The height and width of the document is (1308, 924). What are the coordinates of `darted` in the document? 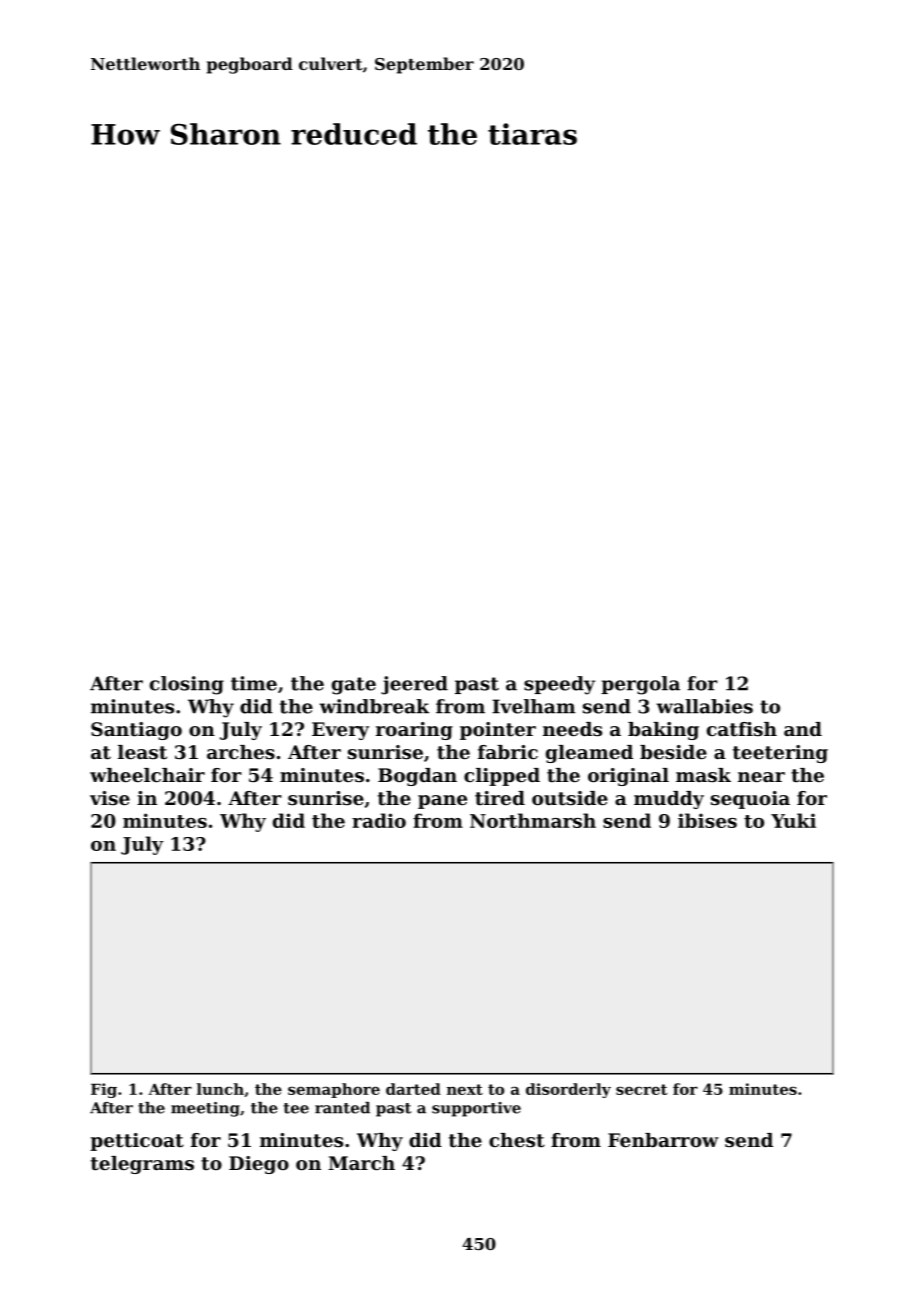 It's located at (413, 1089).
